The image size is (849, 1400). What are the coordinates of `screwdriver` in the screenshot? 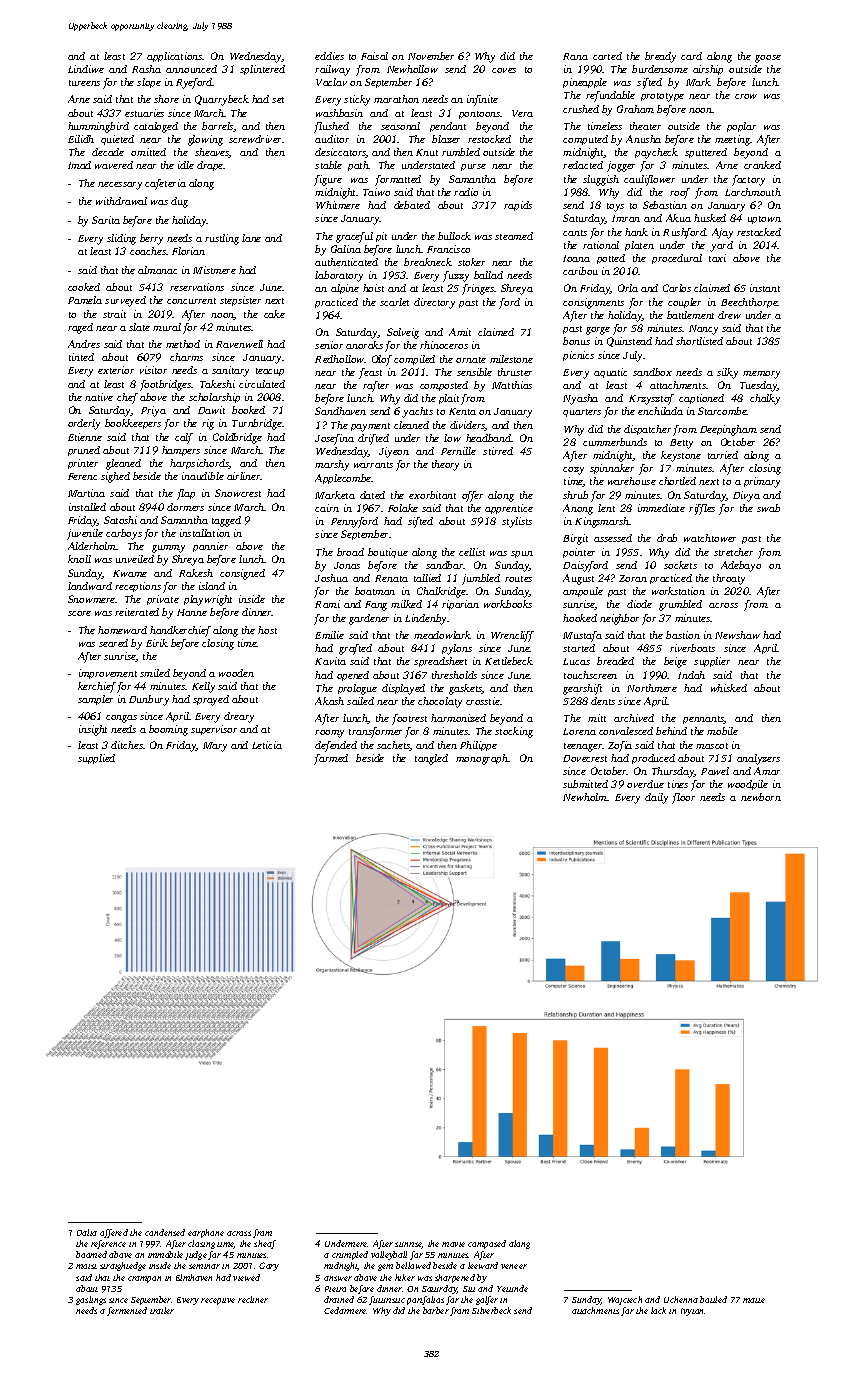 It's located at (255, 139).
